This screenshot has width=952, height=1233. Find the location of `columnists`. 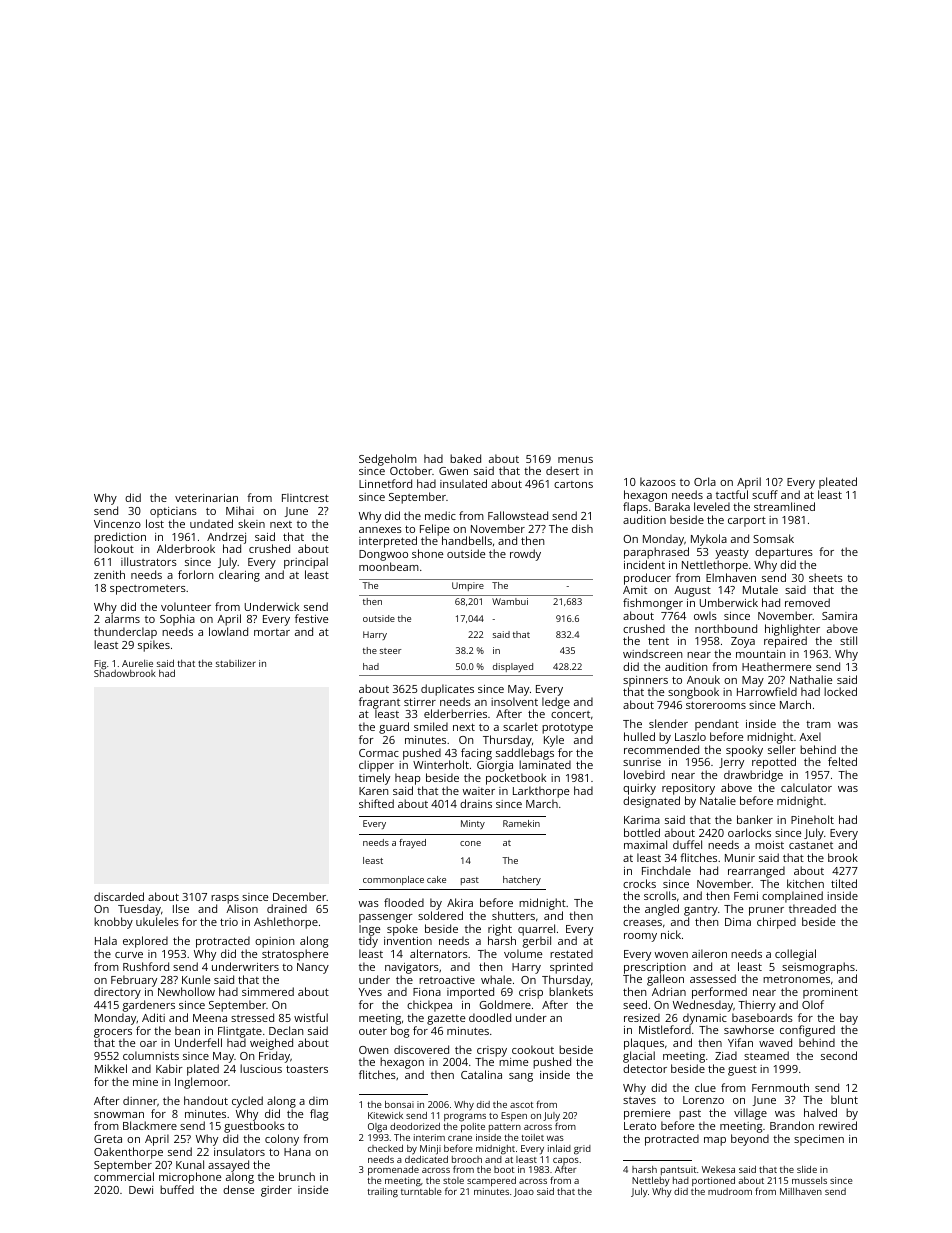

columnists is located at coordinates (151, 1055).
